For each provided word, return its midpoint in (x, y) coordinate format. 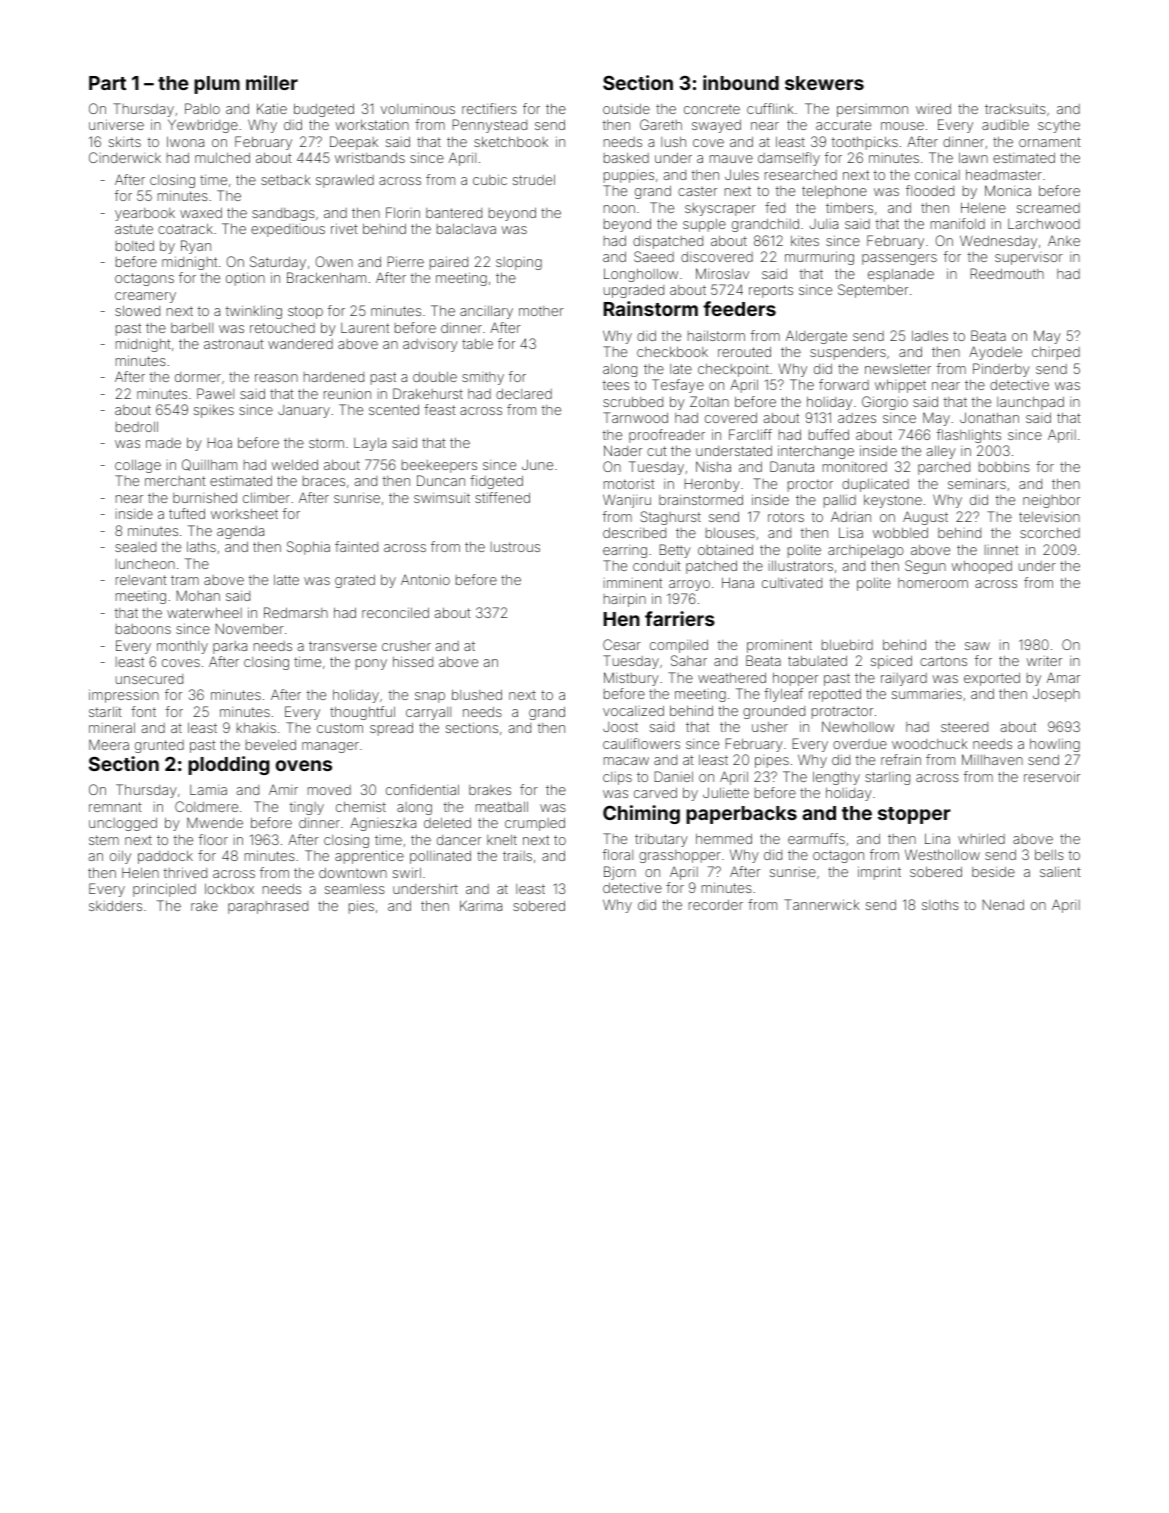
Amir (283, 789)
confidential (422, 789)
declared (524, 393)
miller (272, 82)
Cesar (622, 644)
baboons (143, 629)
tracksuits (1015, 108)
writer (1044, 661)
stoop (305, 312)
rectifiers (489, 108)
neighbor (1051, 501)
